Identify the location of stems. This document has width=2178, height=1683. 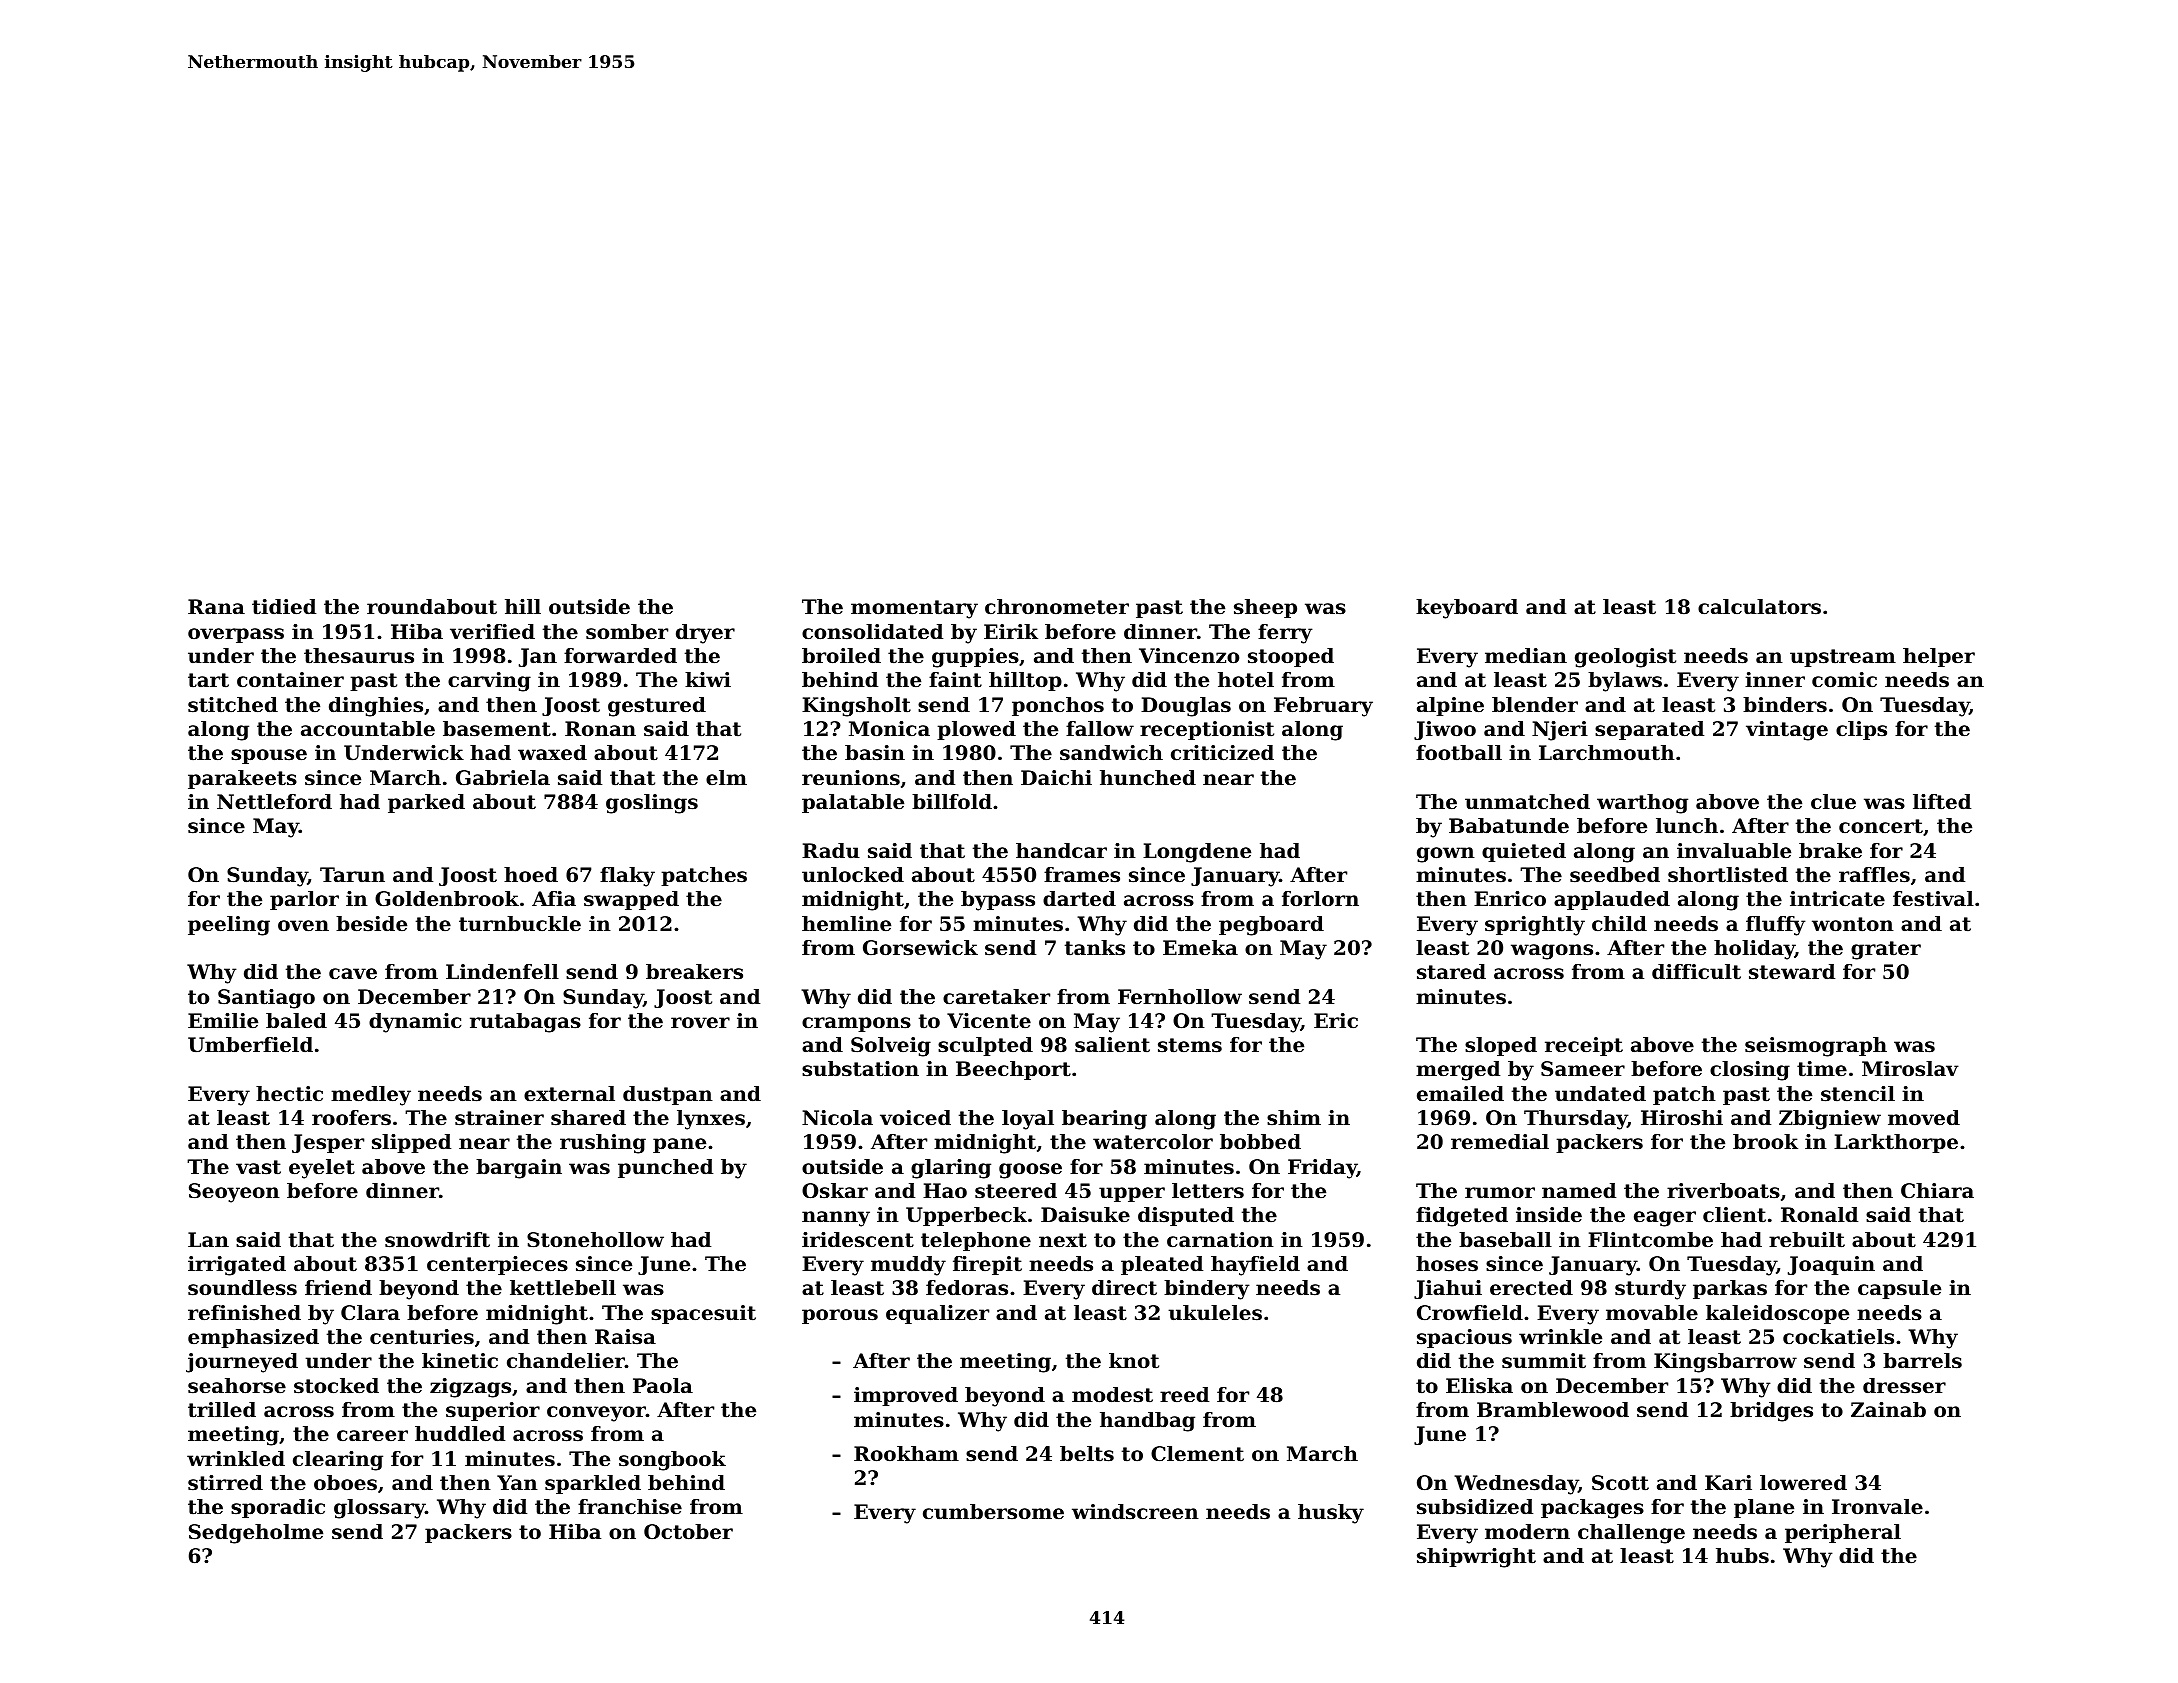
(1190, 1045).
